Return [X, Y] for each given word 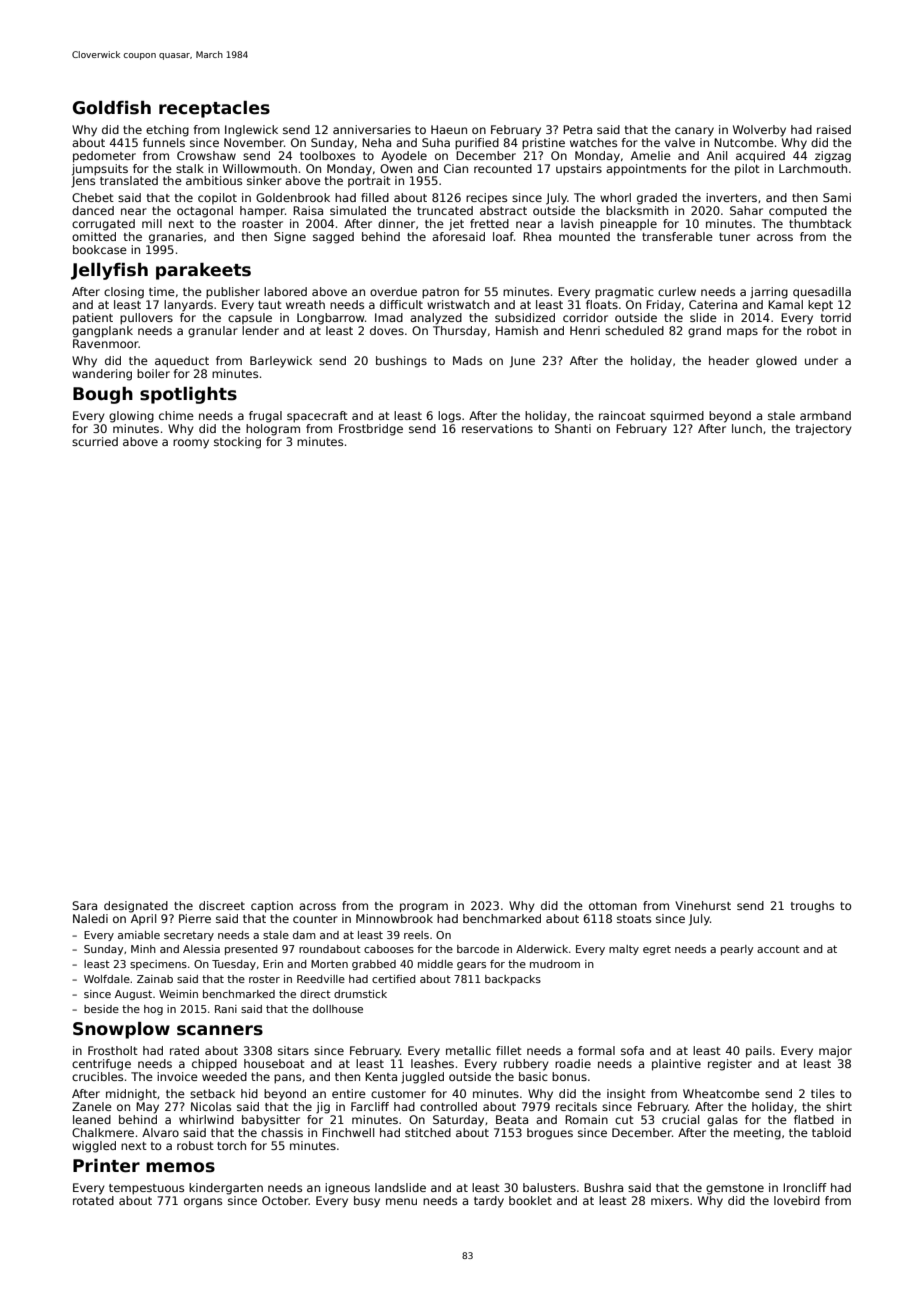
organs [203, 1203]
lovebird [797, 1200]
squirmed [677, 417]
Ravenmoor [106, 343]
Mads [467, 360]
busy [367, 1202]
